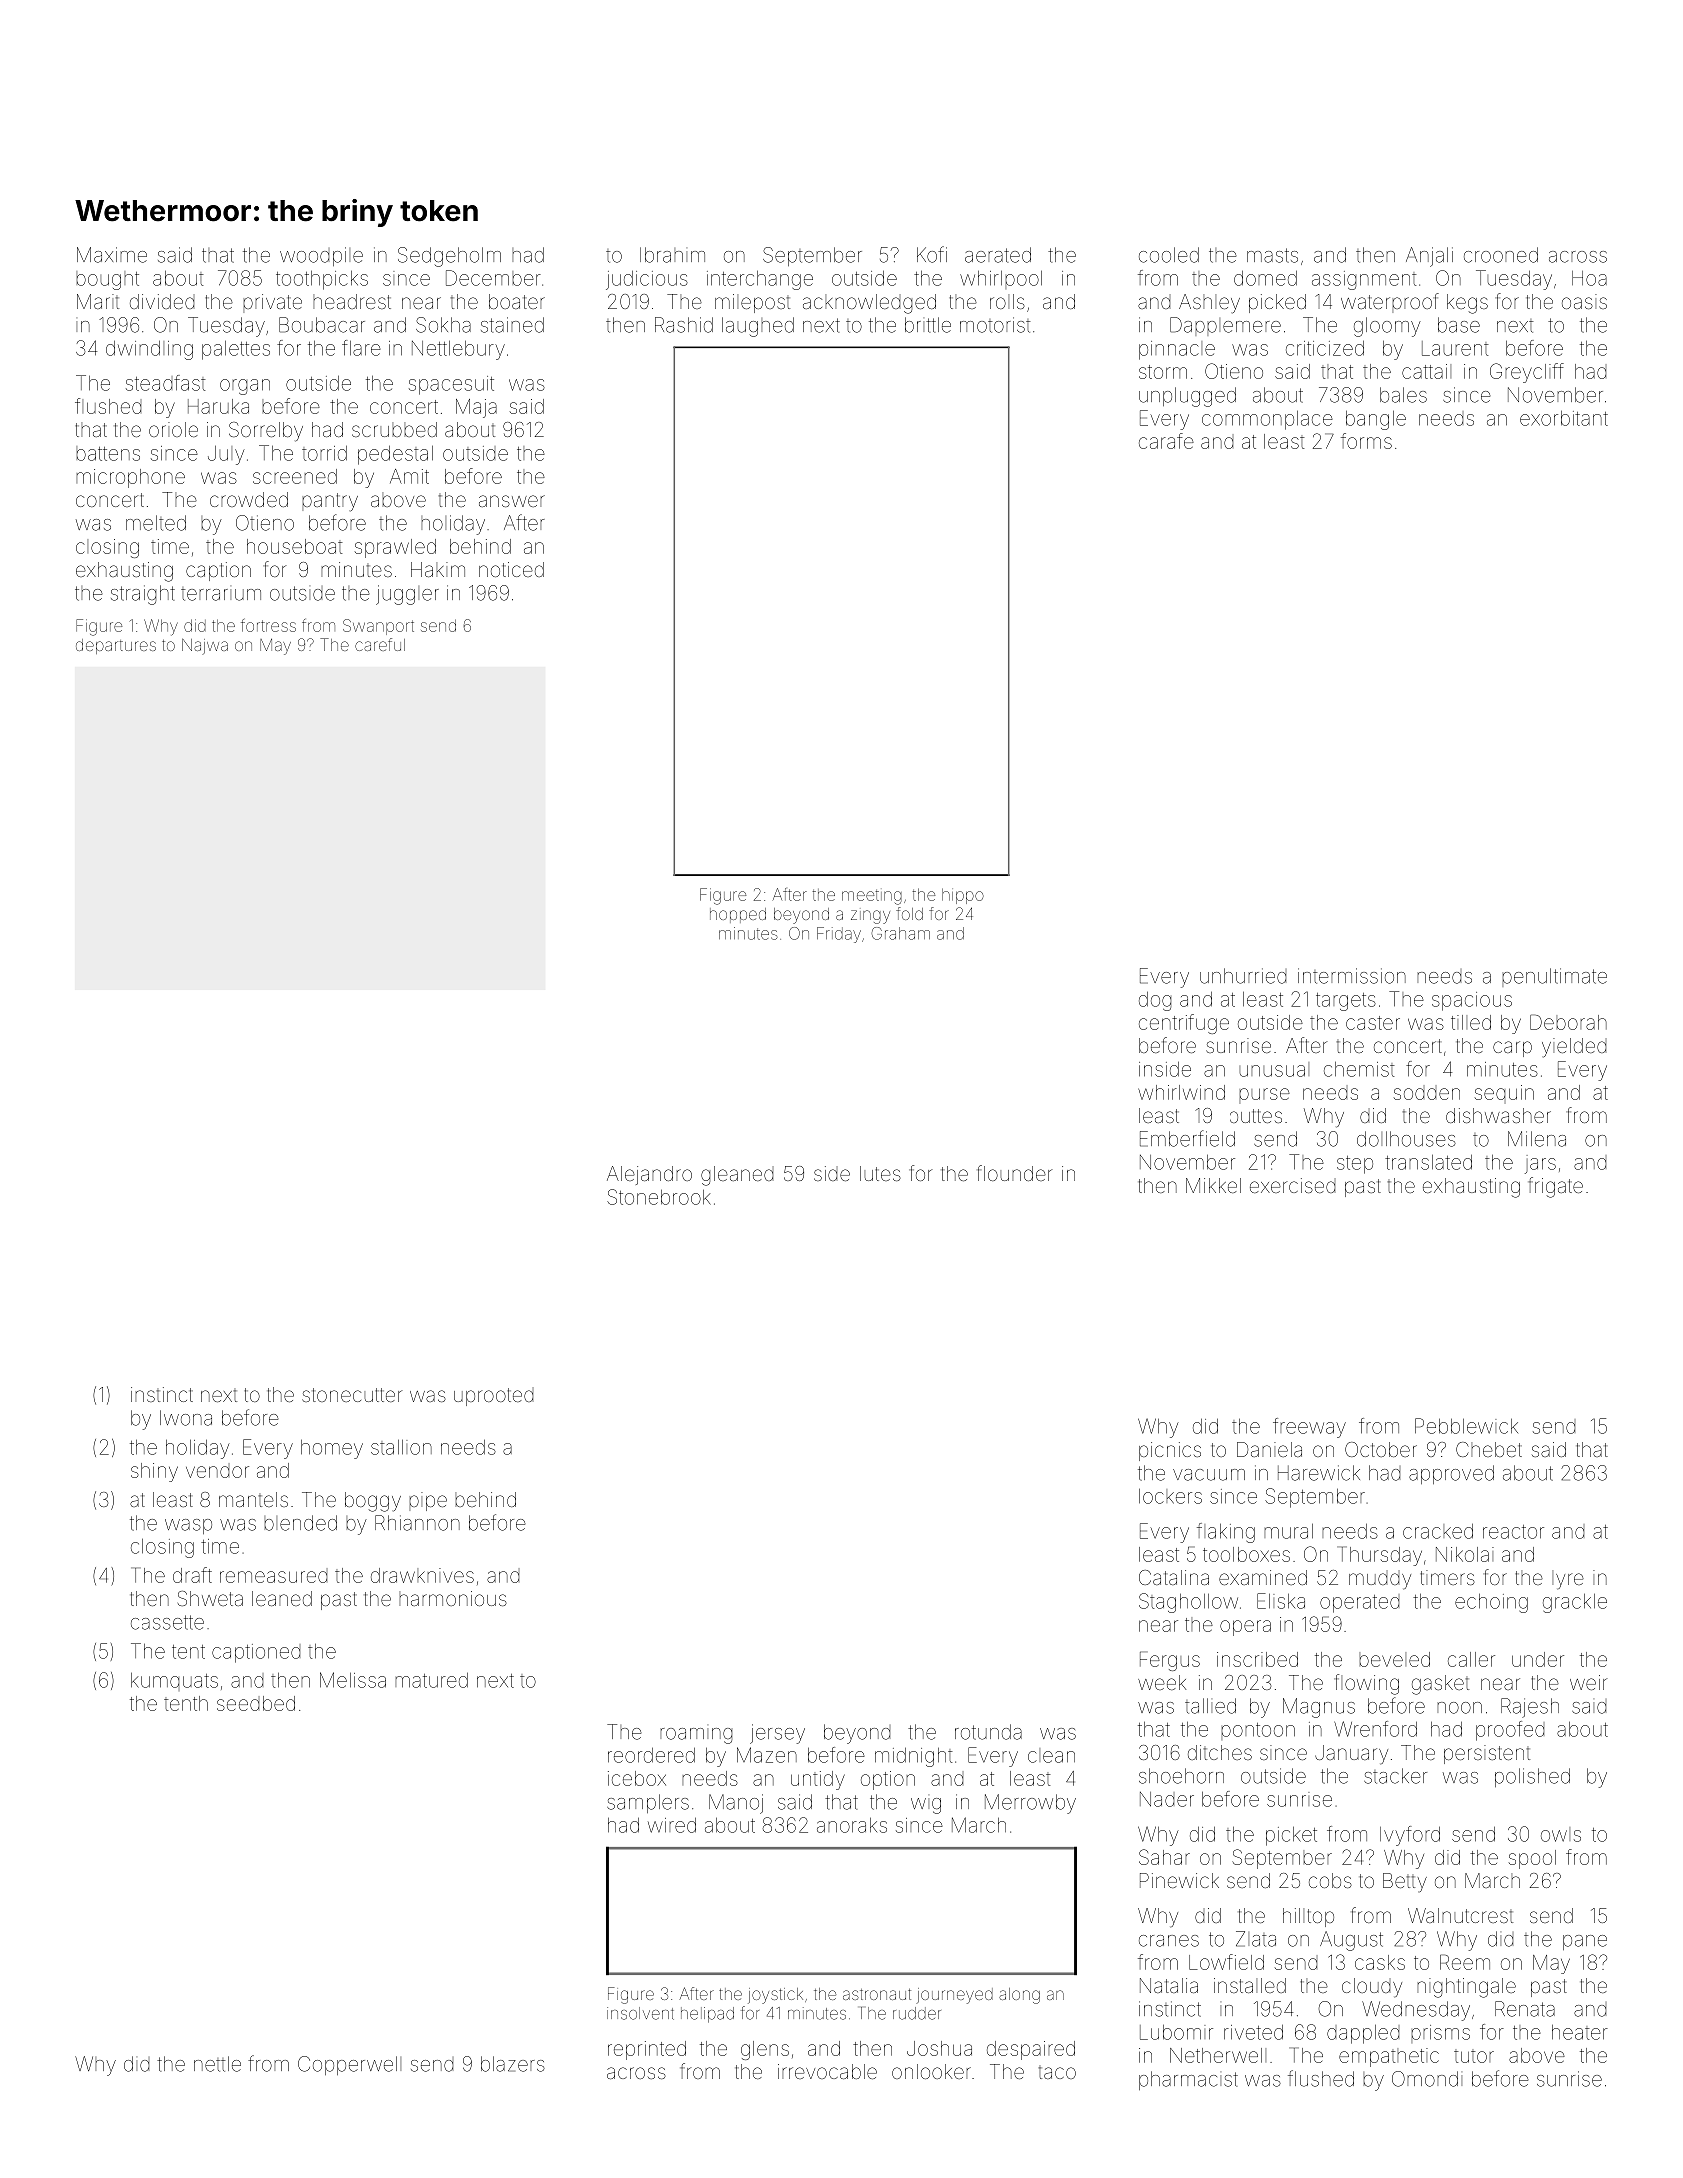  What do you see at coordinates (1166, 441) in the screenshot?
I see `carafe` at bounding box center [1166, 441].
